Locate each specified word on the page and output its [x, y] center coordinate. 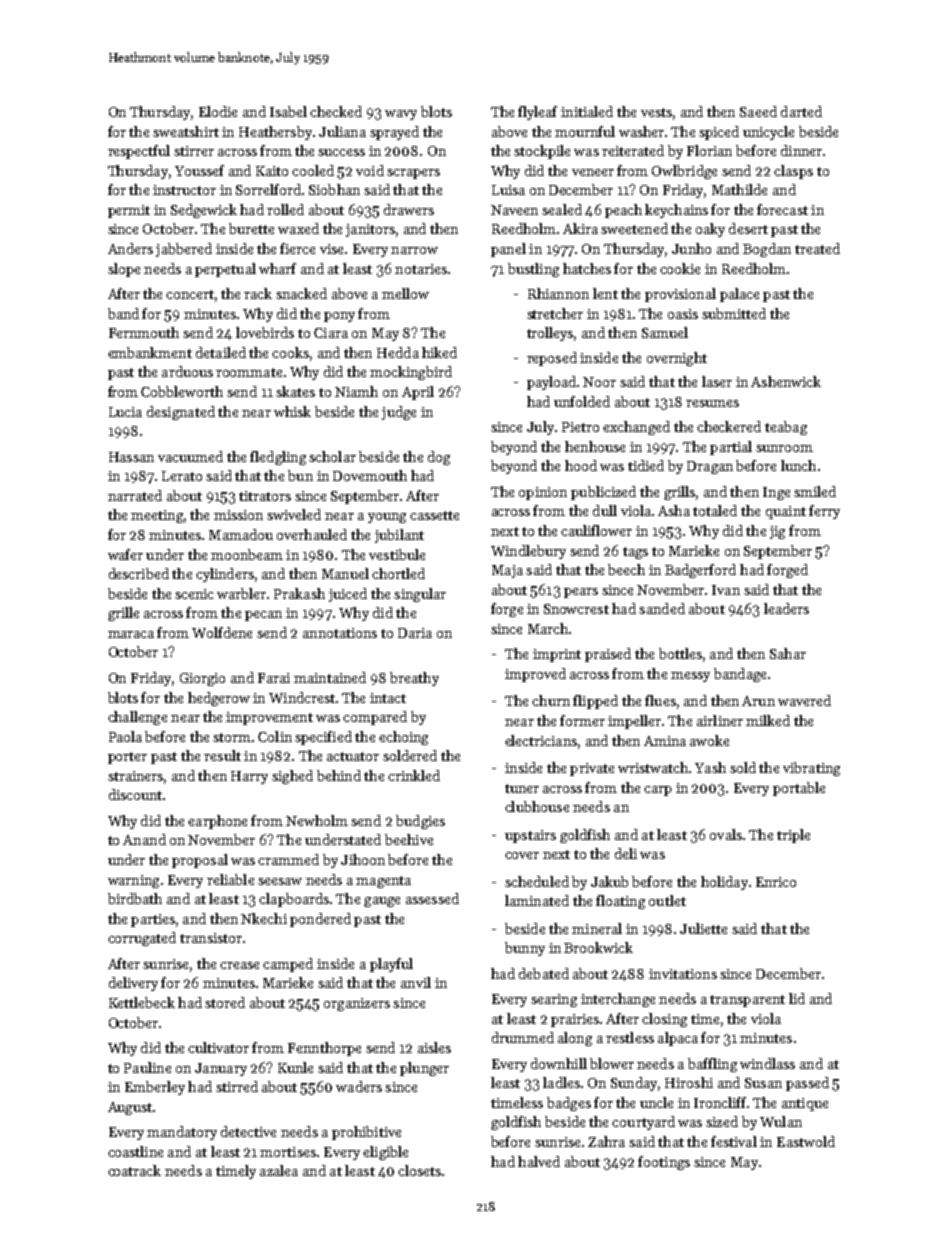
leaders [786, 608]
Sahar [788, 653]
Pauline [147, 1067]
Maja [507, 571]
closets [419, 1170]
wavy [401, 115]
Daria [415, 633]
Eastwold [806, 1141]
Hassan [131, 457]
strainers [135, 776]
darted [801, 111]
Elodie [218, 111]
